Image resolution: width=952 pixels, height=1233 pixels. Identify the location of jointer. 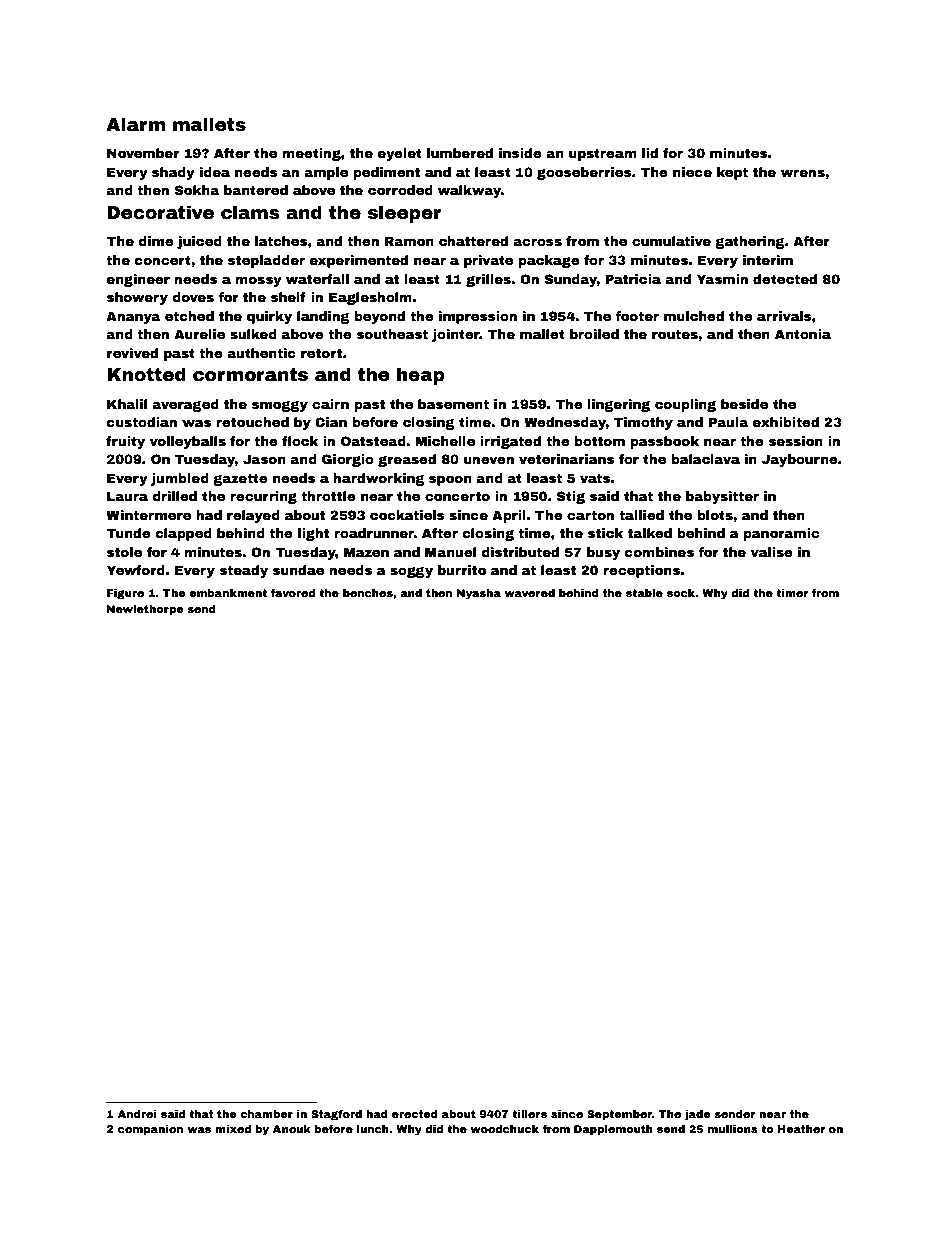
(456, 335).
